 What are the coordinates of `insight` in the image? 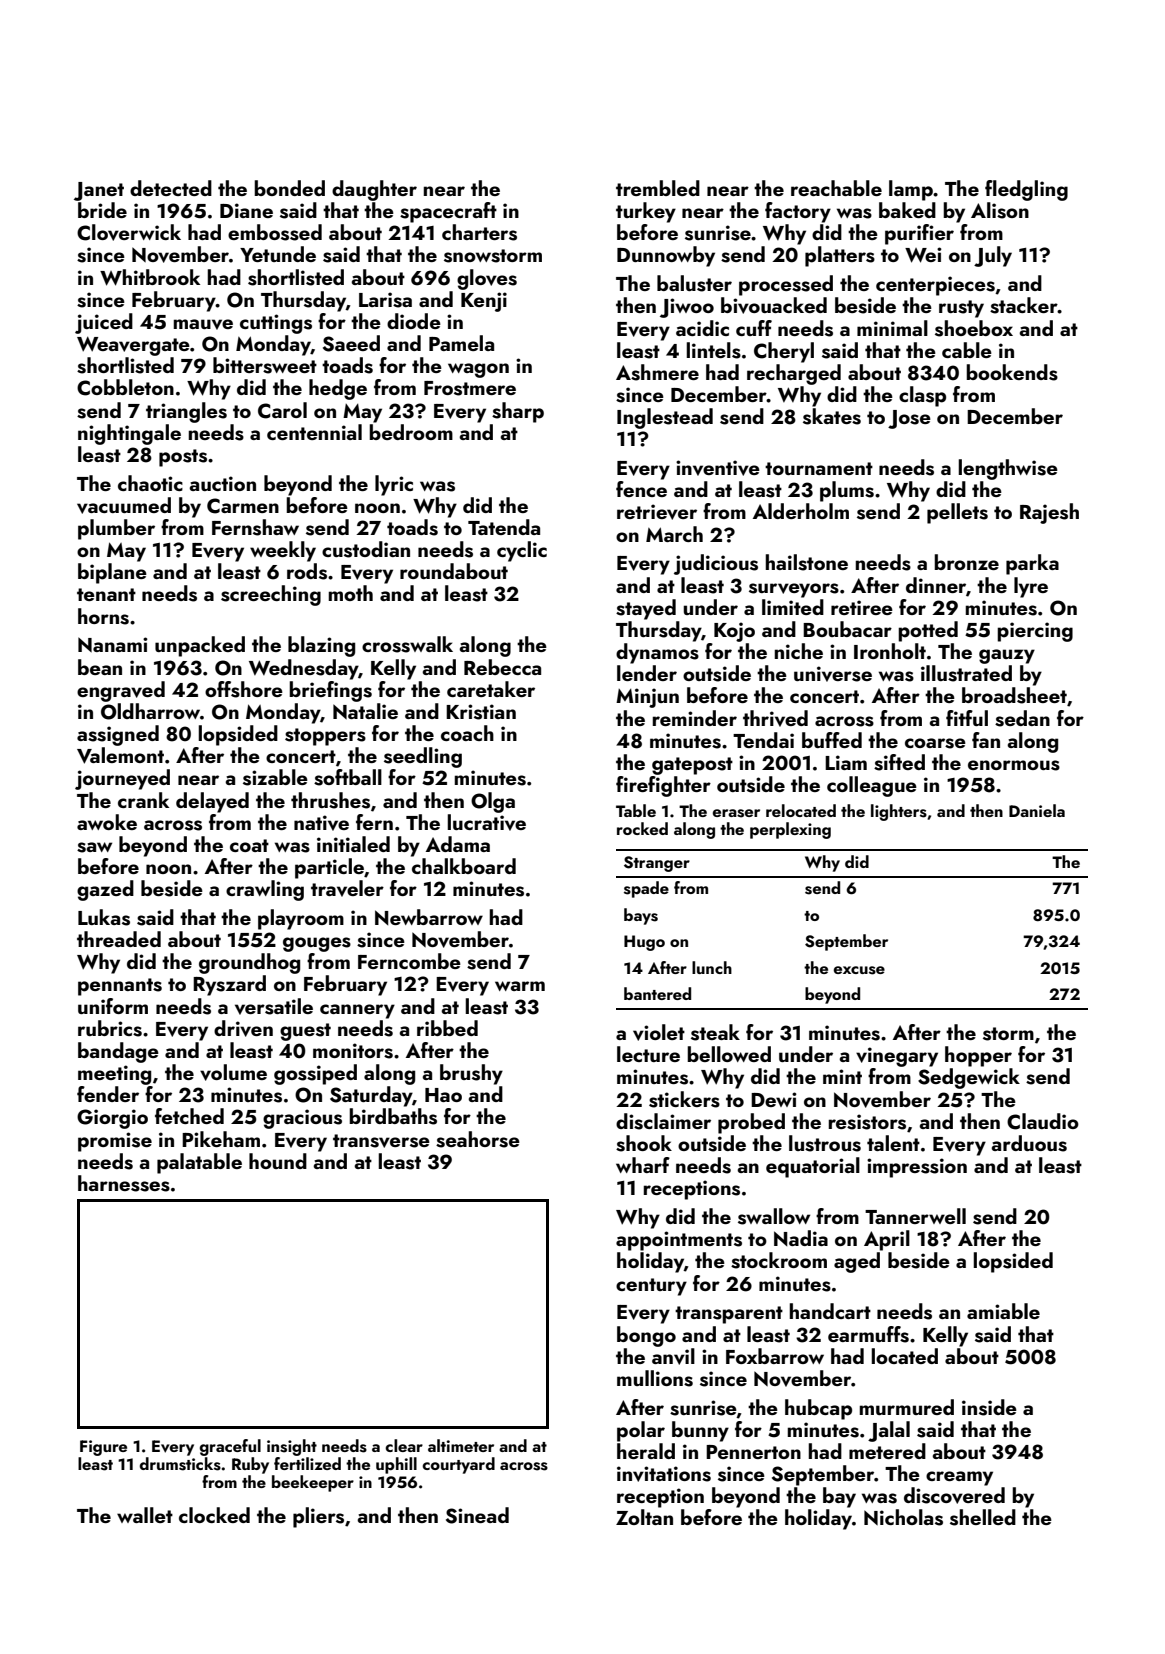 It's located at (292, 1447).
